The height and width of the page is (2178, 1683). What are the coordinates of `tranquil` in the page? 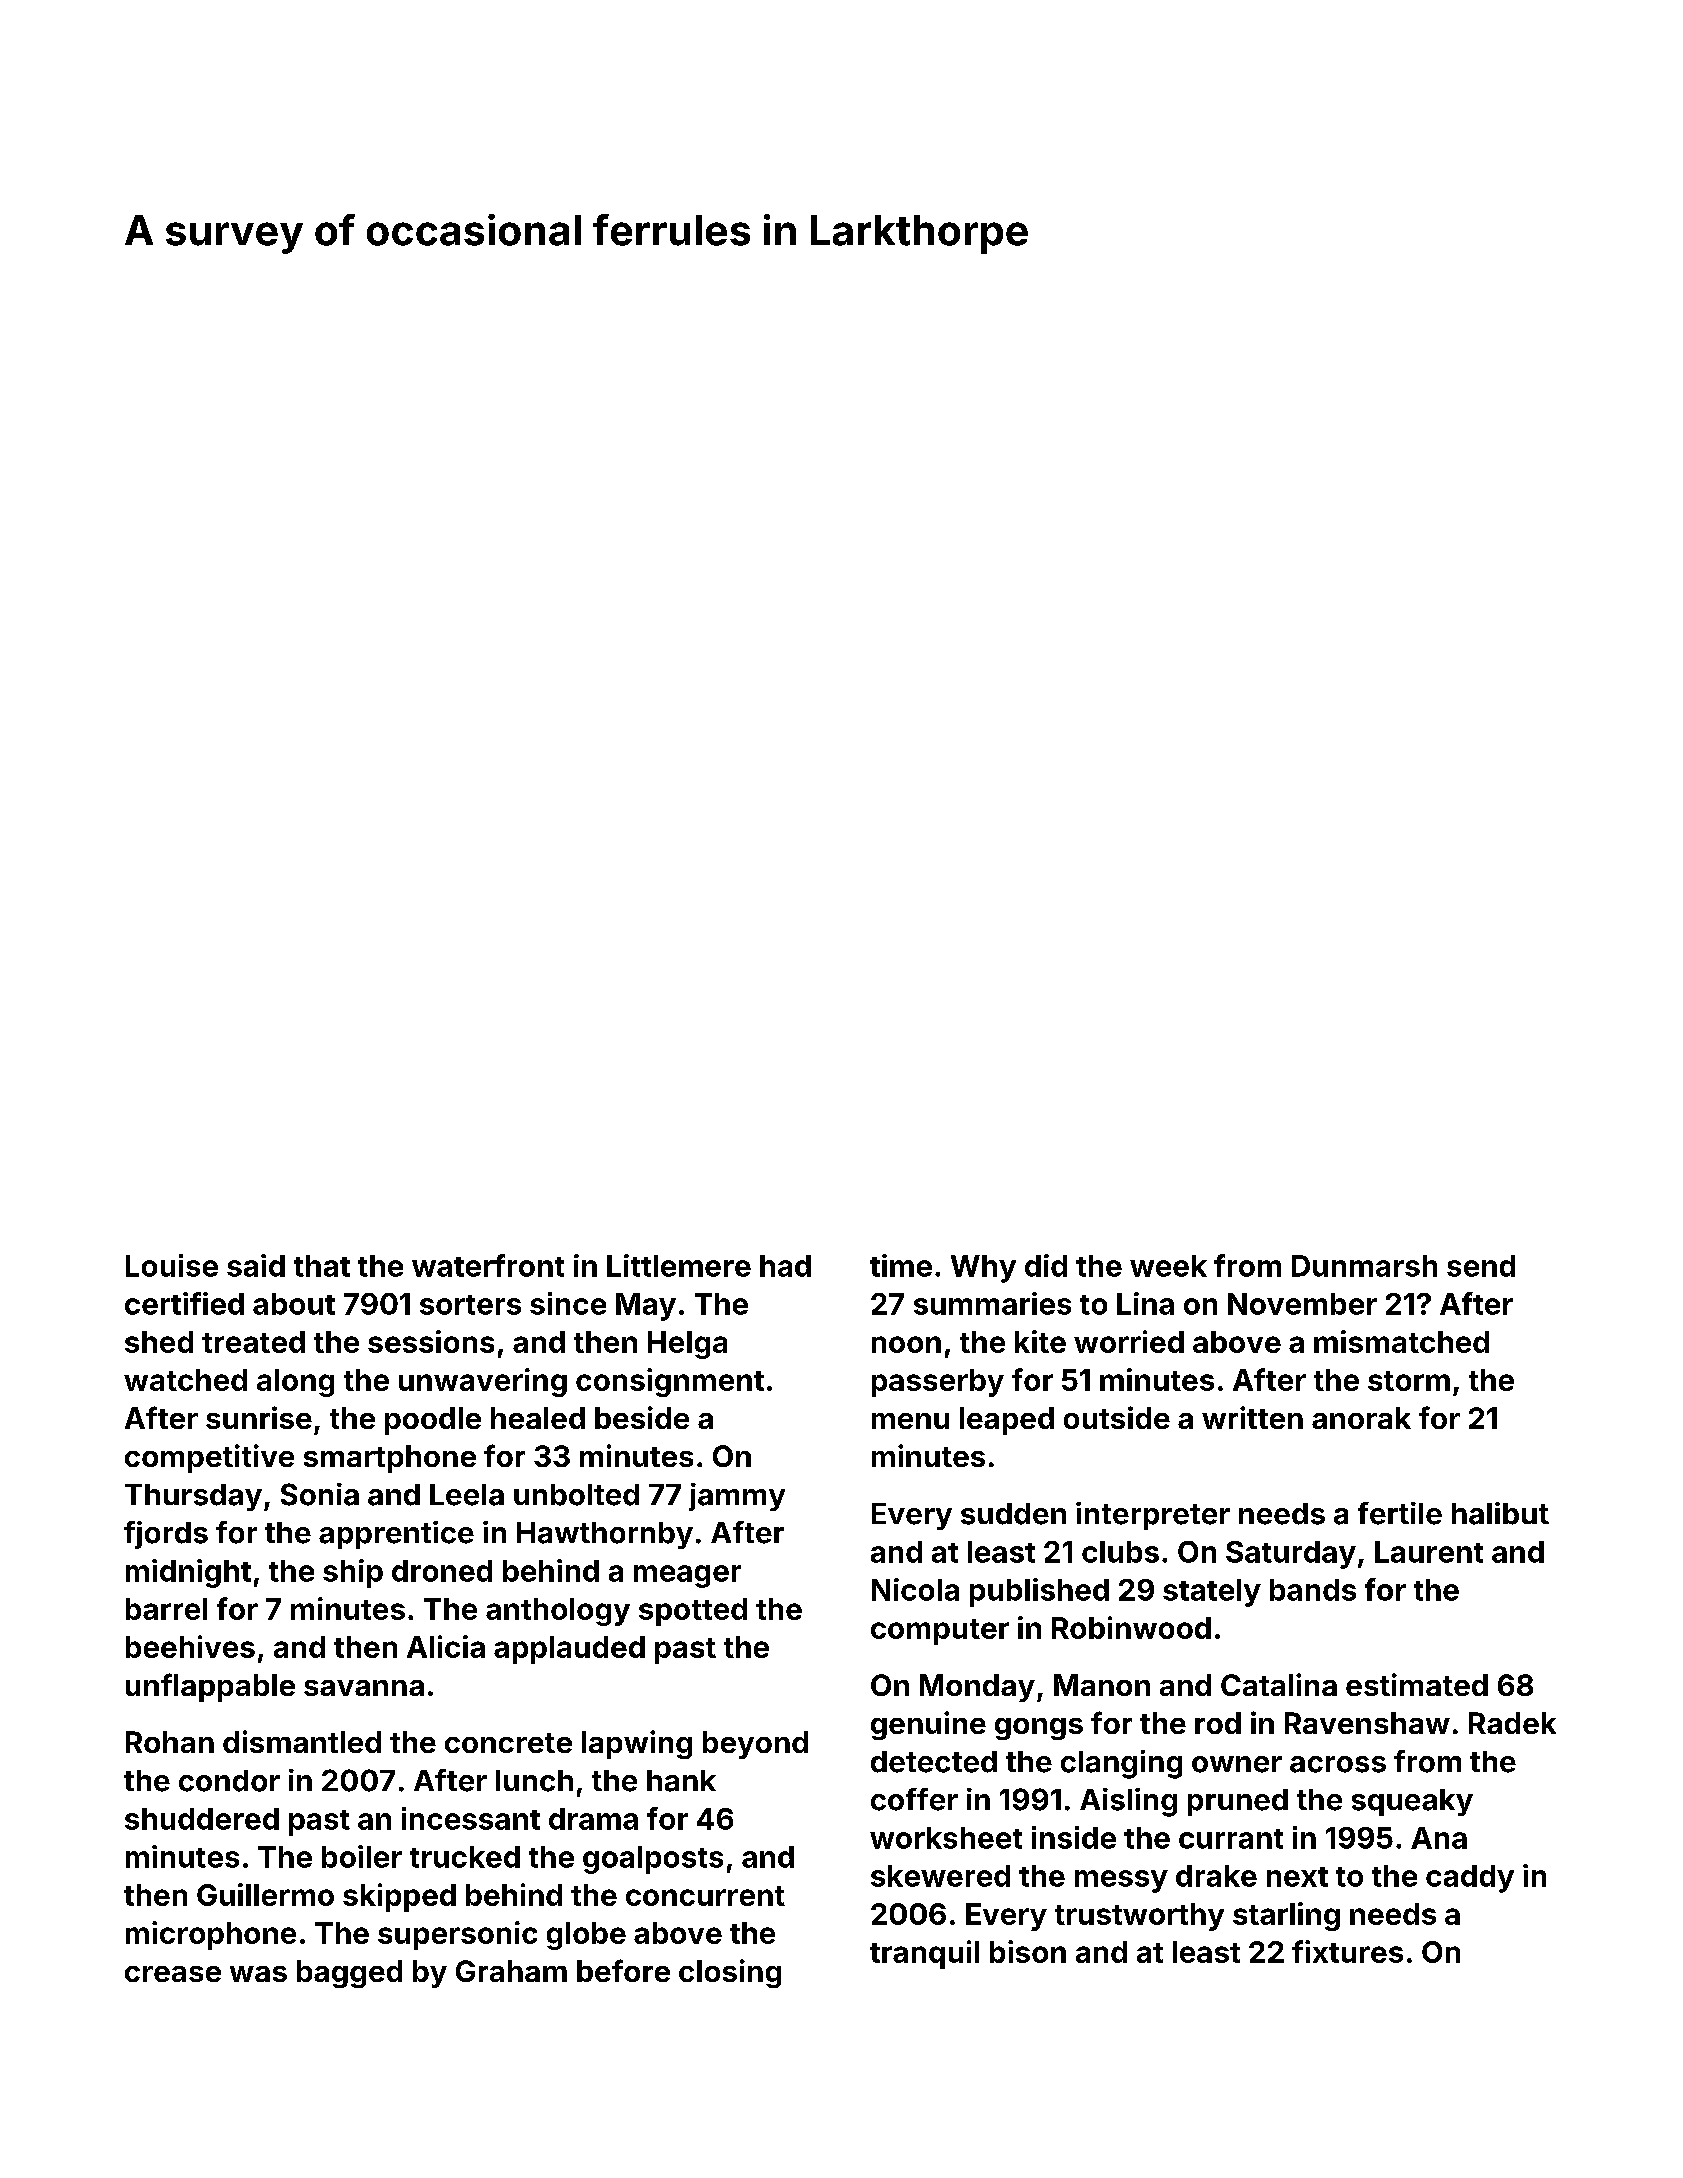 It's located at (924, 1954).
